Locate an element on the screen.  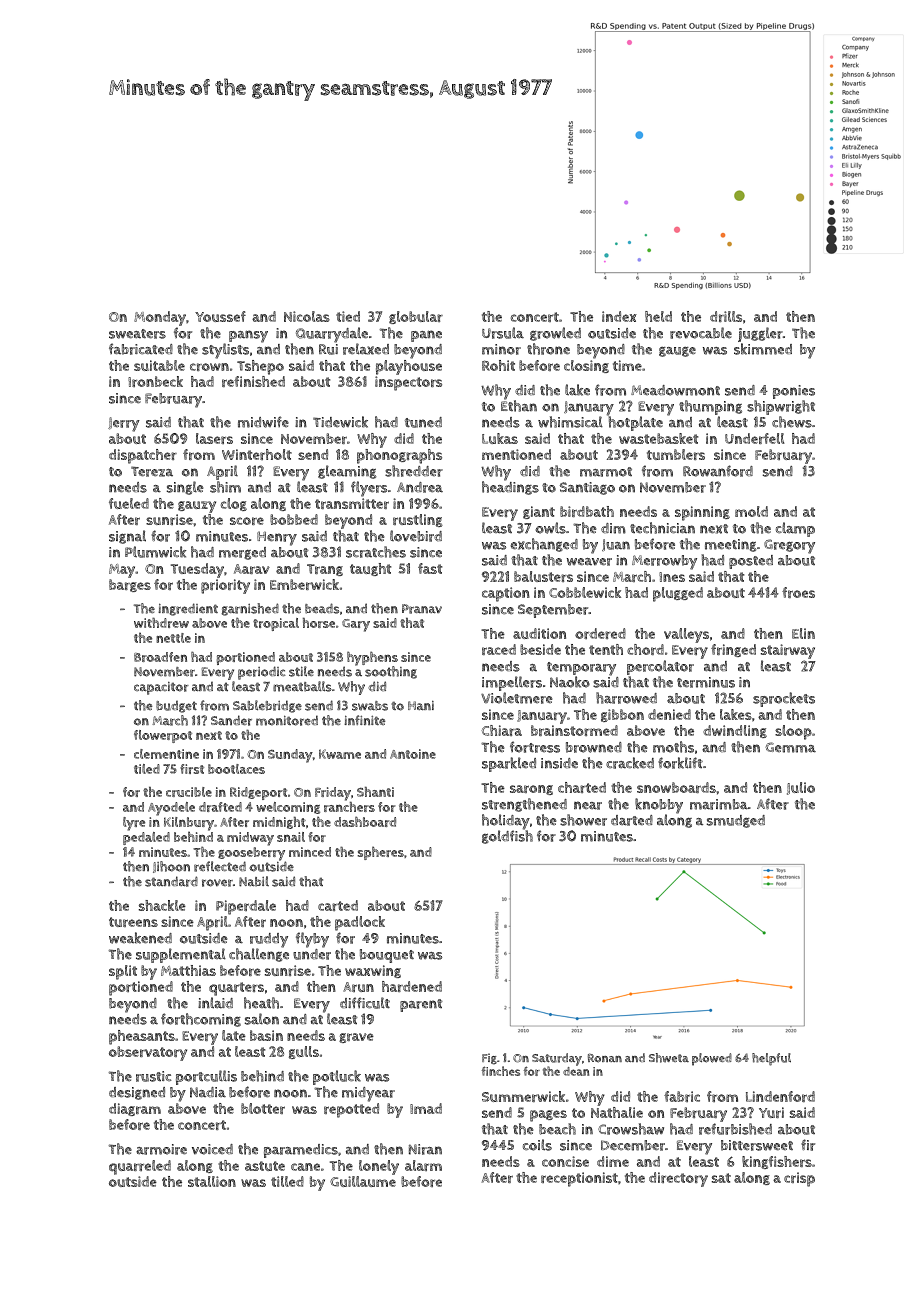
Merrowby is located at coordinates (664, 562).
